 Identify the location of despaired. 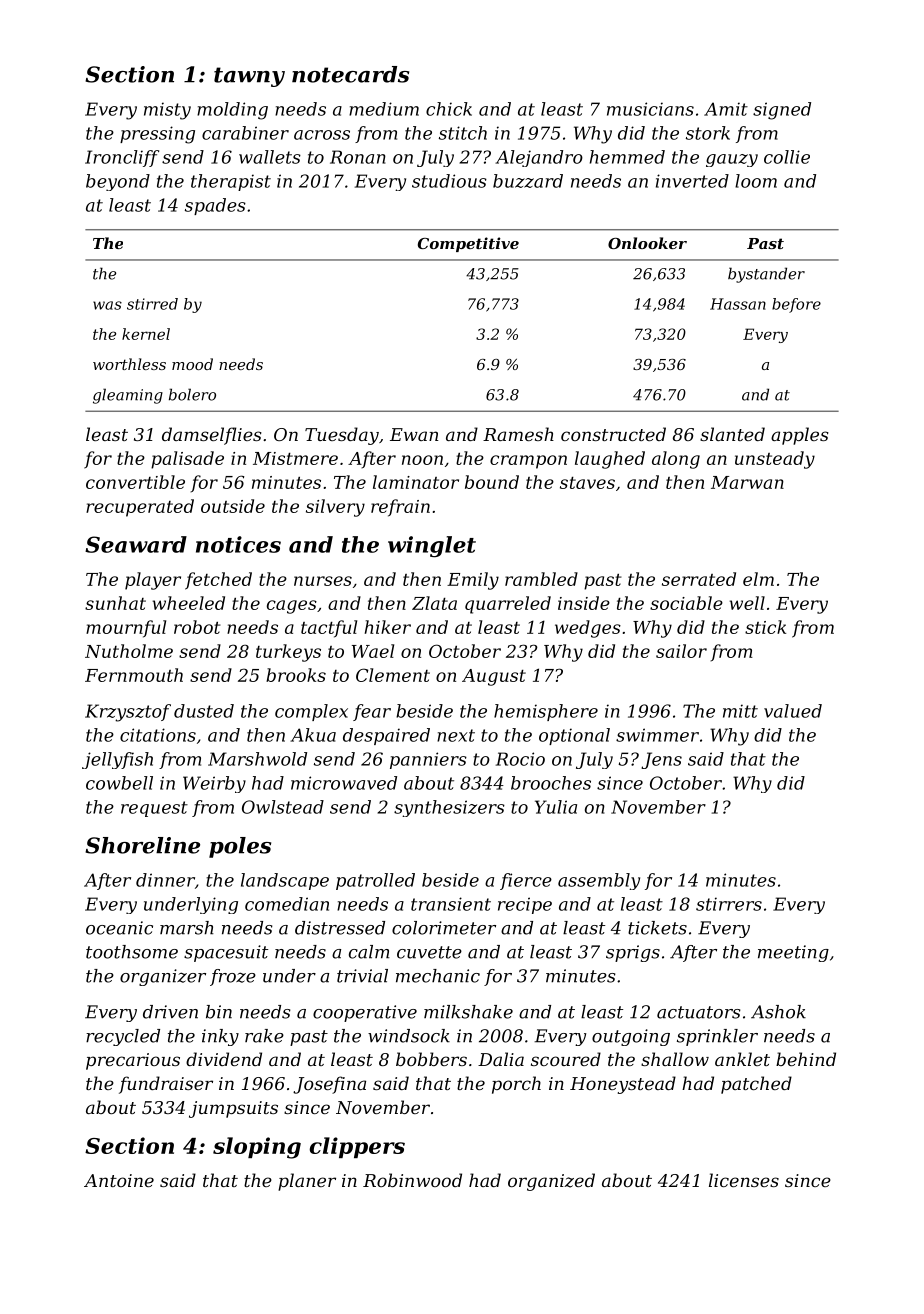
(386, 736).
